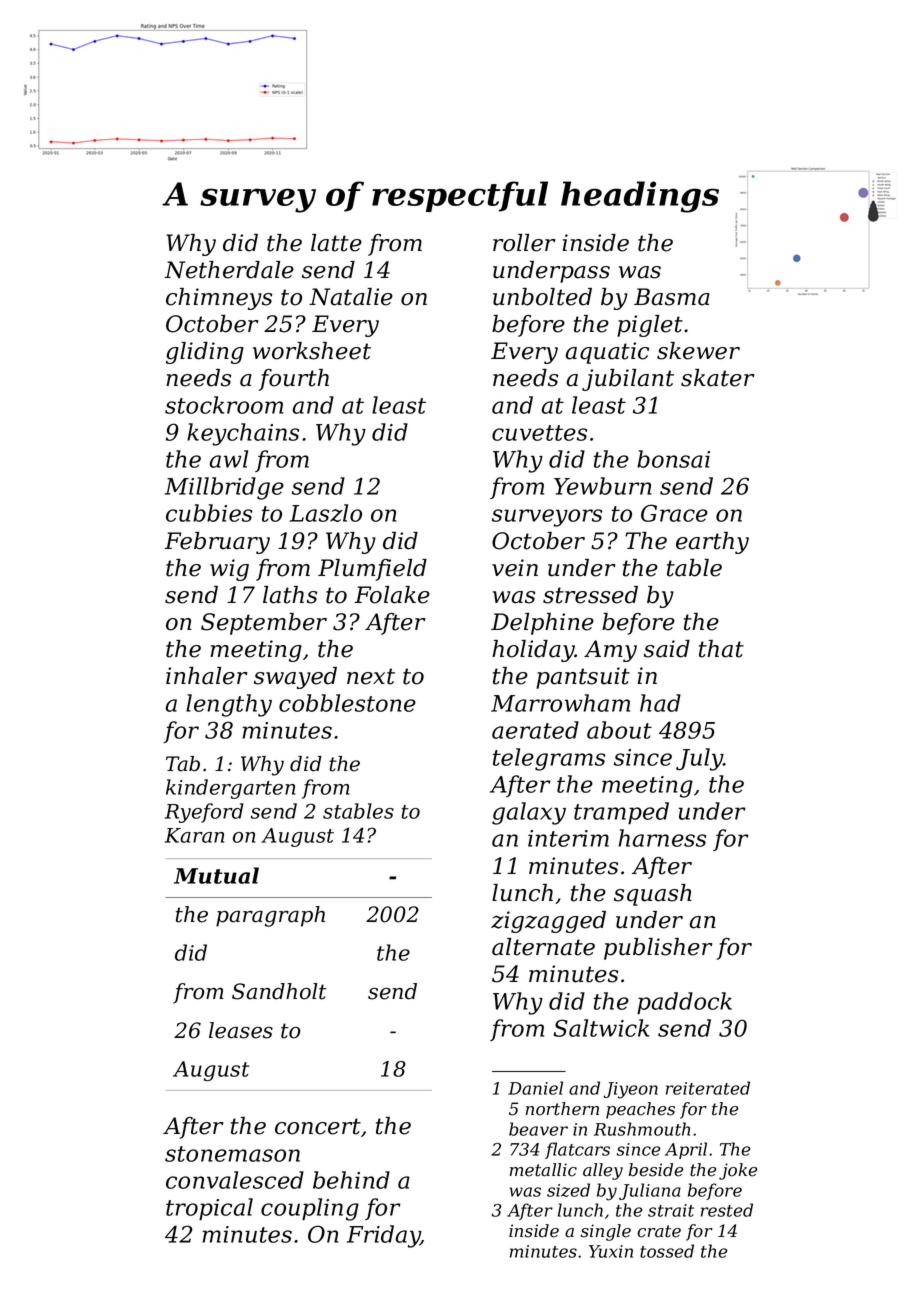  I want to click on latte, so click(336, 243).
